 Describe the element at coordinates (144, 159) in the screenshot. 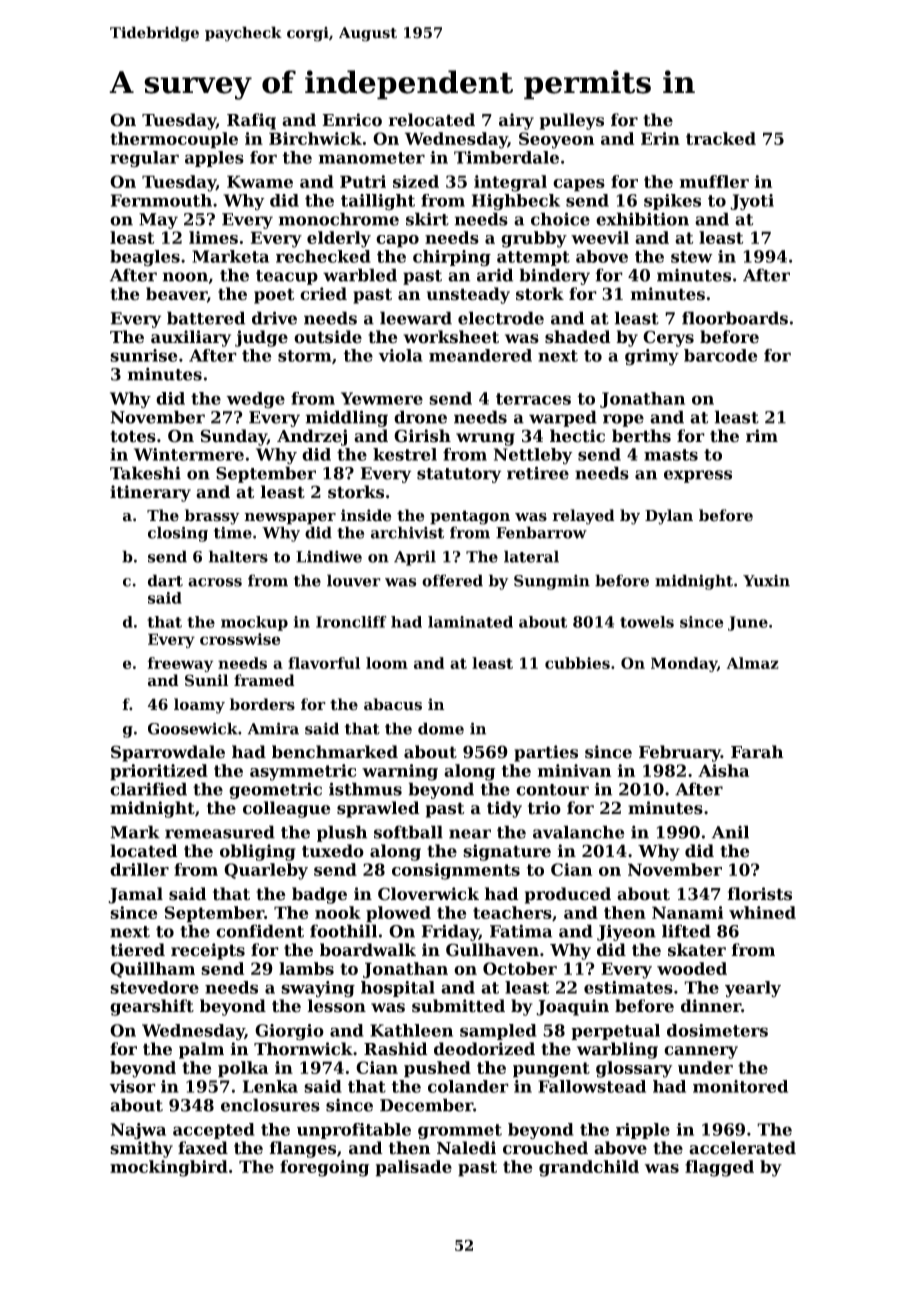

I see `regular` at that location.
